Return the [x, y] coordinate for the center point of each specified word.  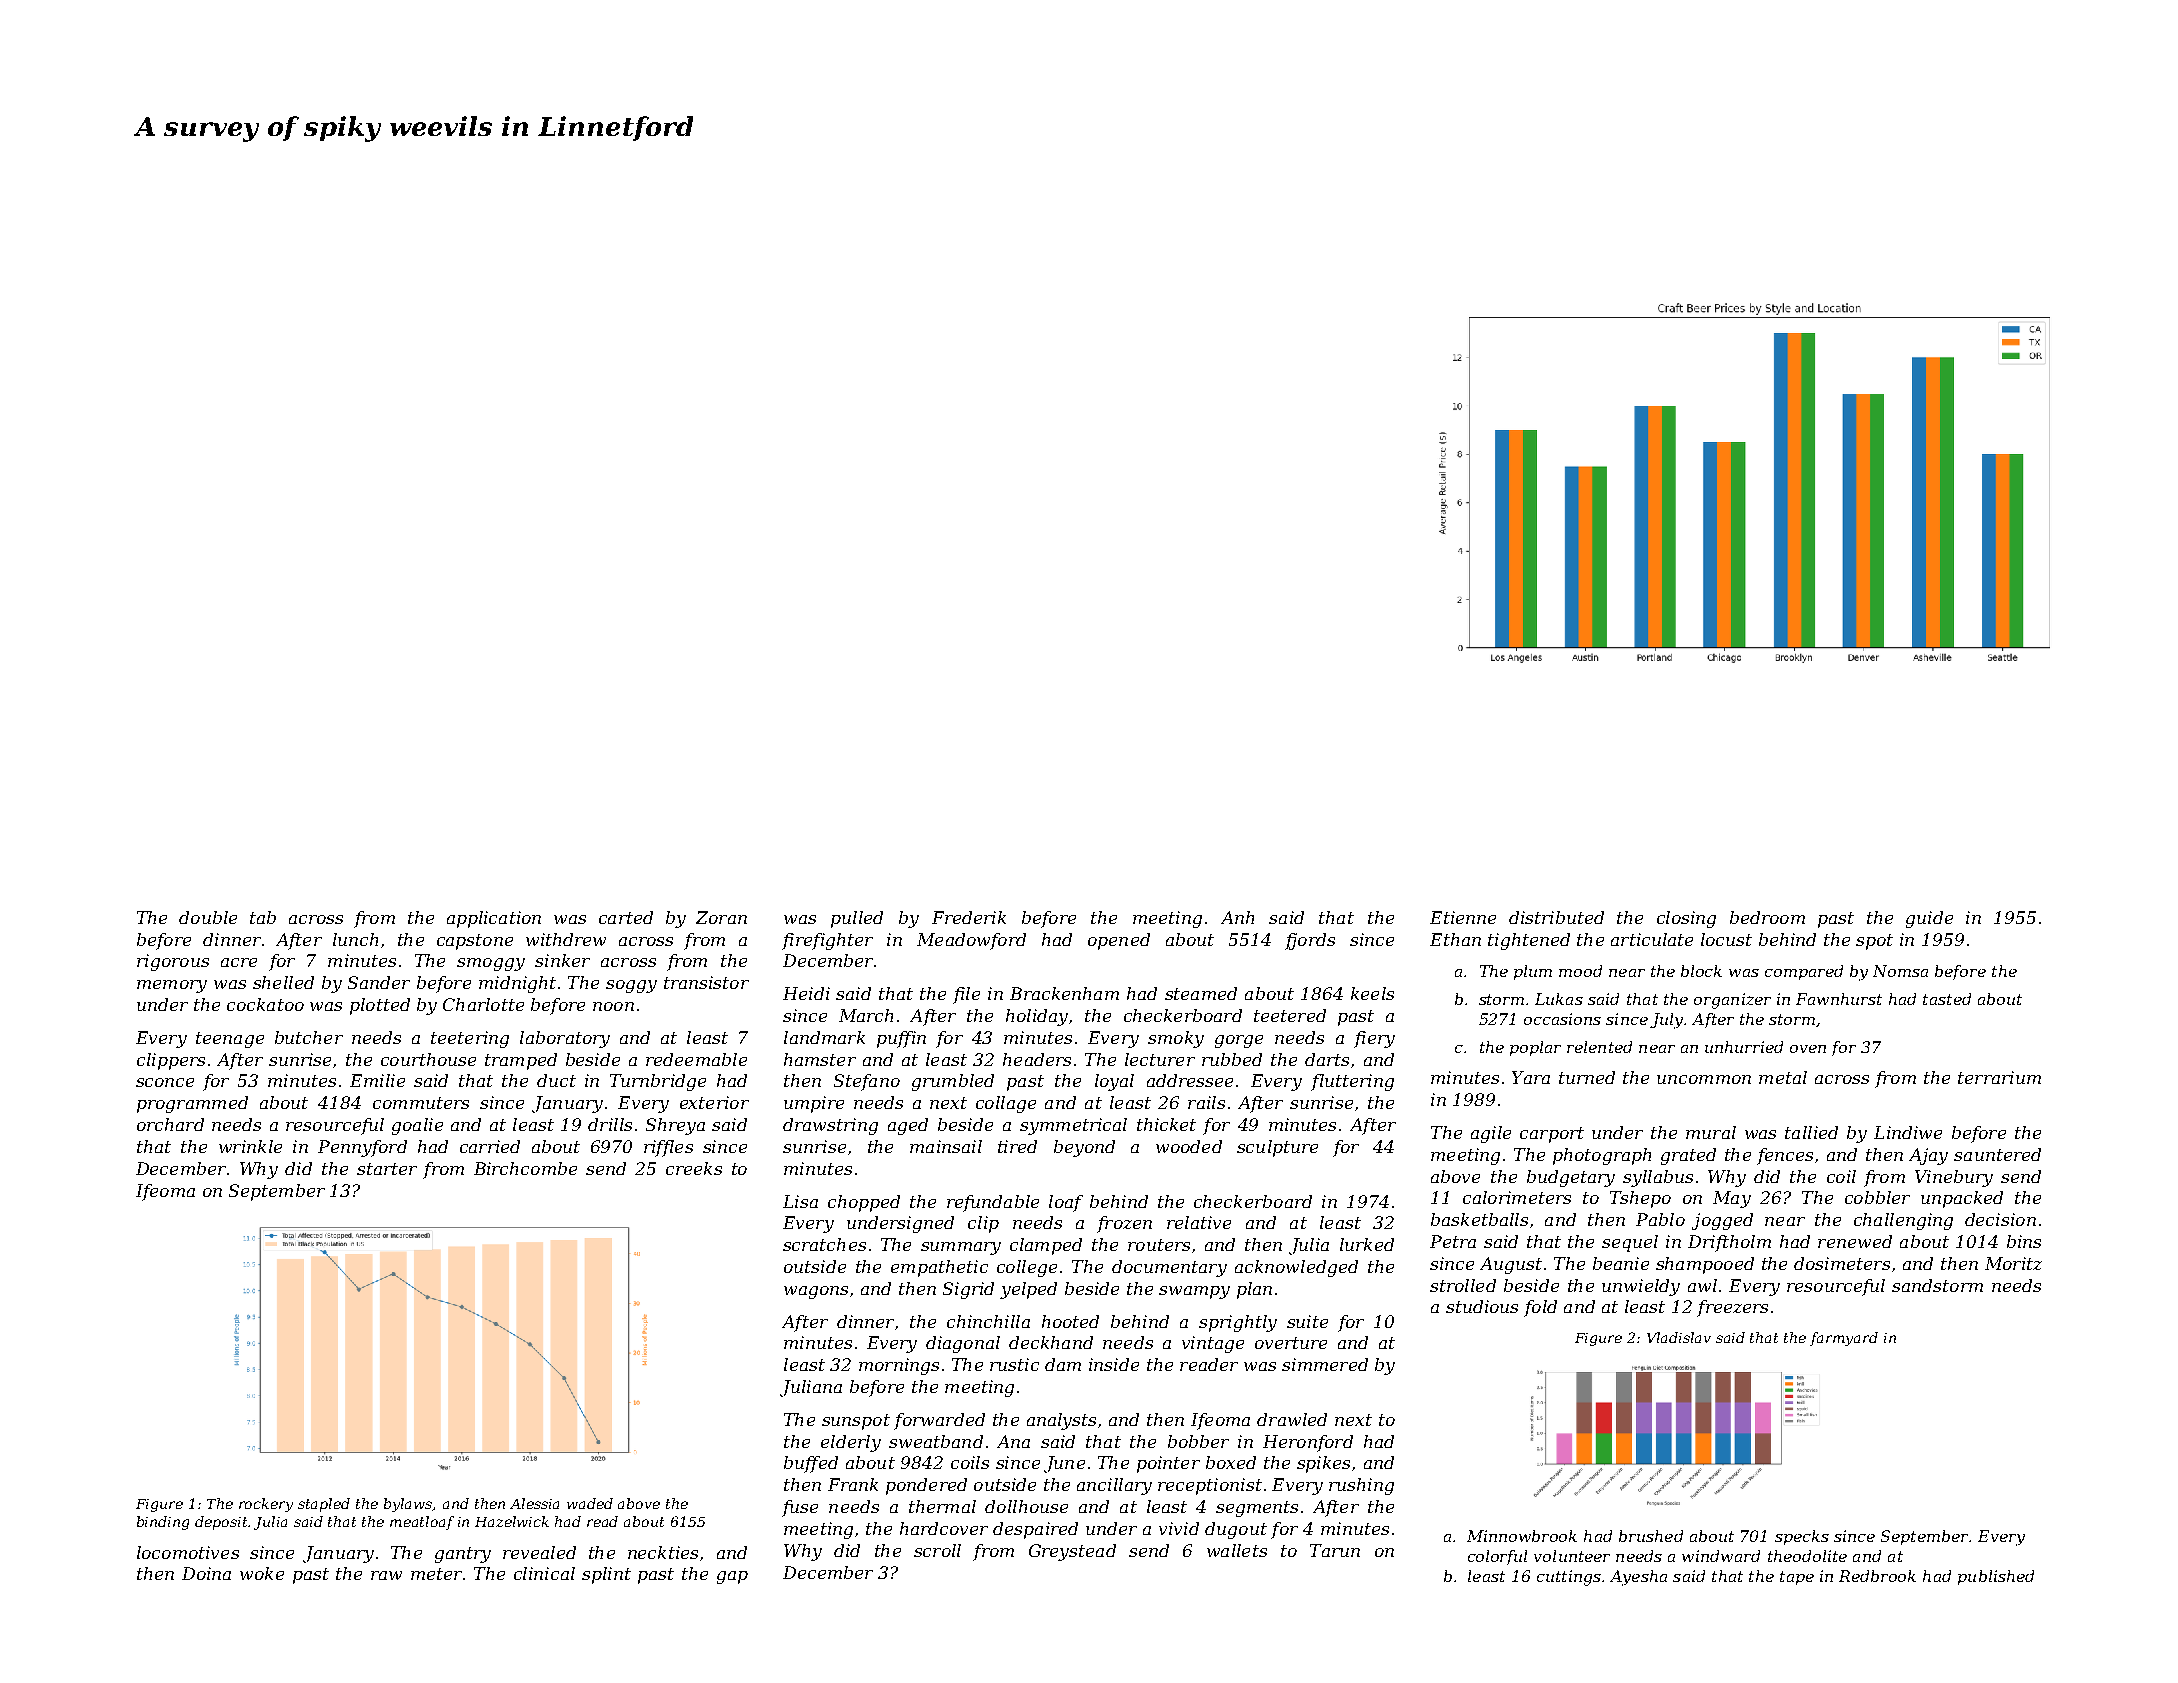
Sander [379, 982]
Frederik [969, 917]
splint [606, 1575]
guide [1929, 919]
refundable [993, 1203]
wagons [816, 1292]
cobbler [1877, 1197]
